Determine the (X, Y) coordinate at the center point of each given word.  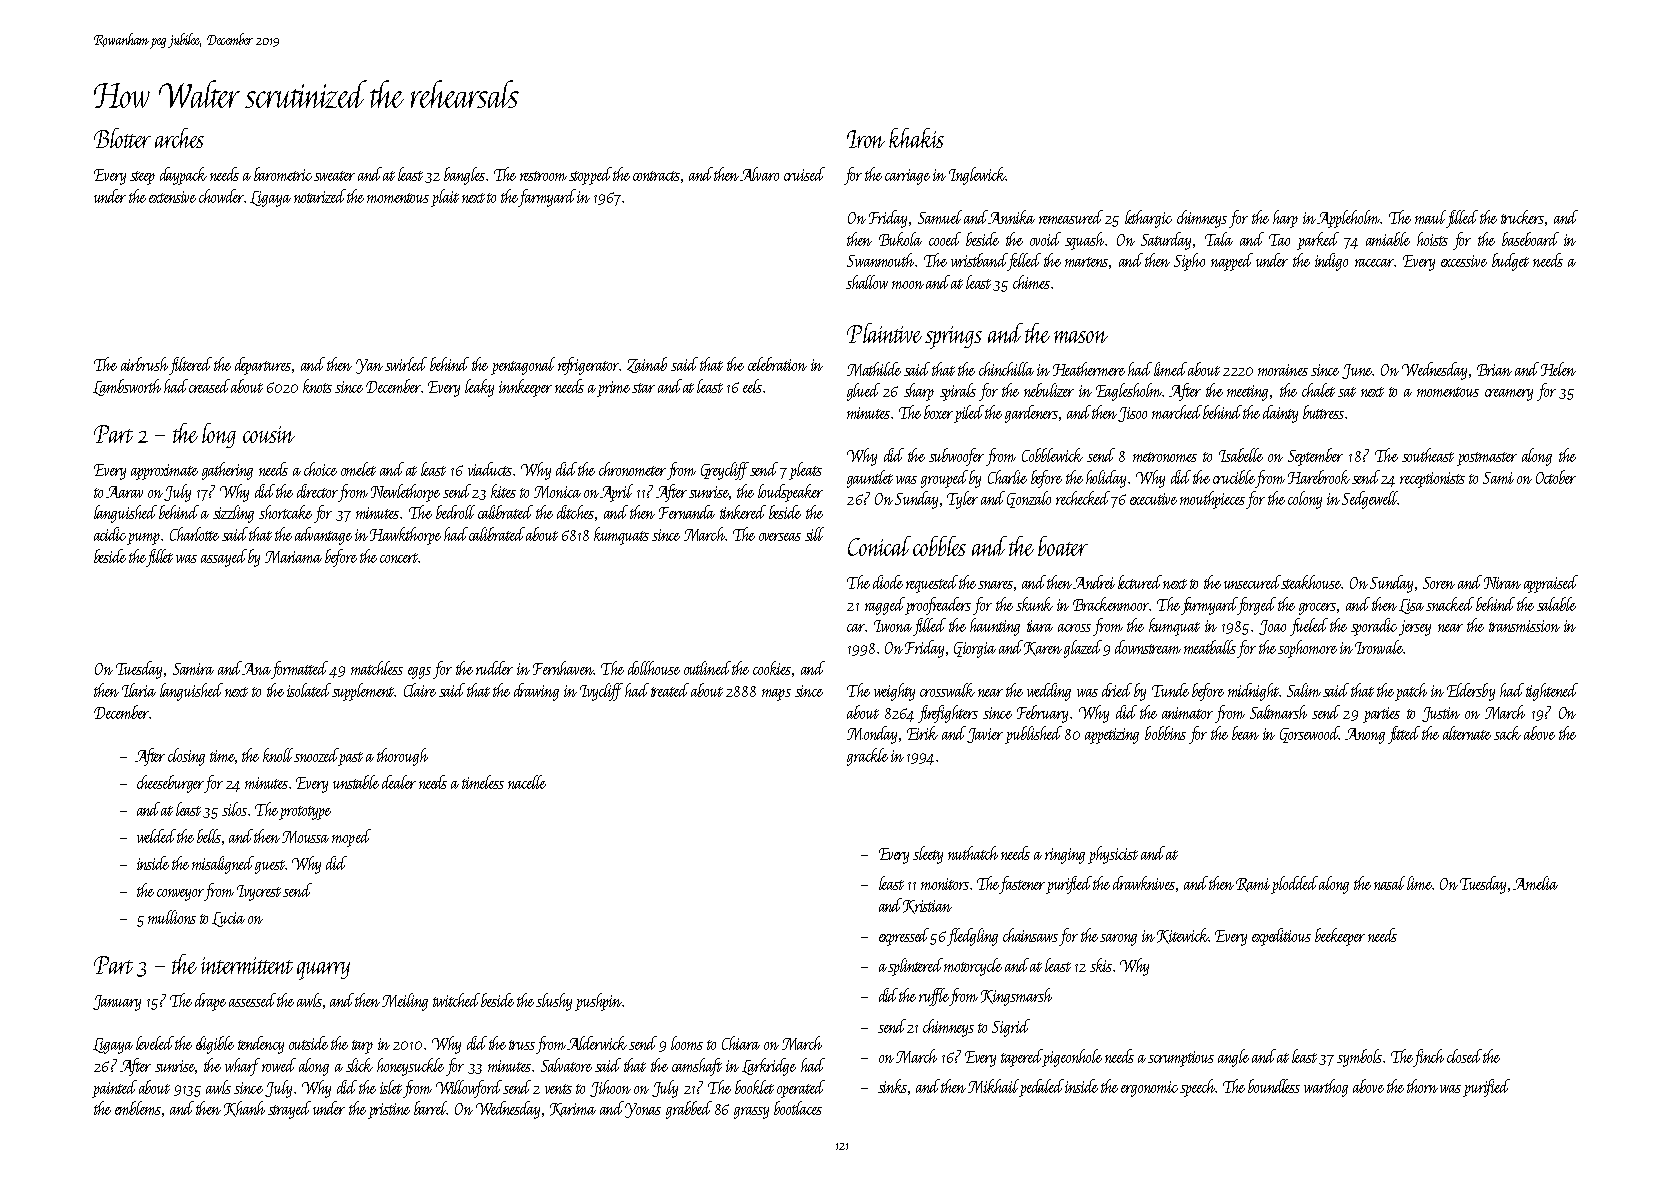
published (1033, 735)
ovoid (1045, 239)
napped (1232, 262)
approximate (164, 472)
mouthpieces (1212, 500)
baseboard (1530, 239)
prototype (305, 813)
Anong (1365, 736)
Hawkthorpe (405, 536)
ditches (575, 512)
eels (752, 386)
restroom (543, 176)
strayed (289, 1110)
